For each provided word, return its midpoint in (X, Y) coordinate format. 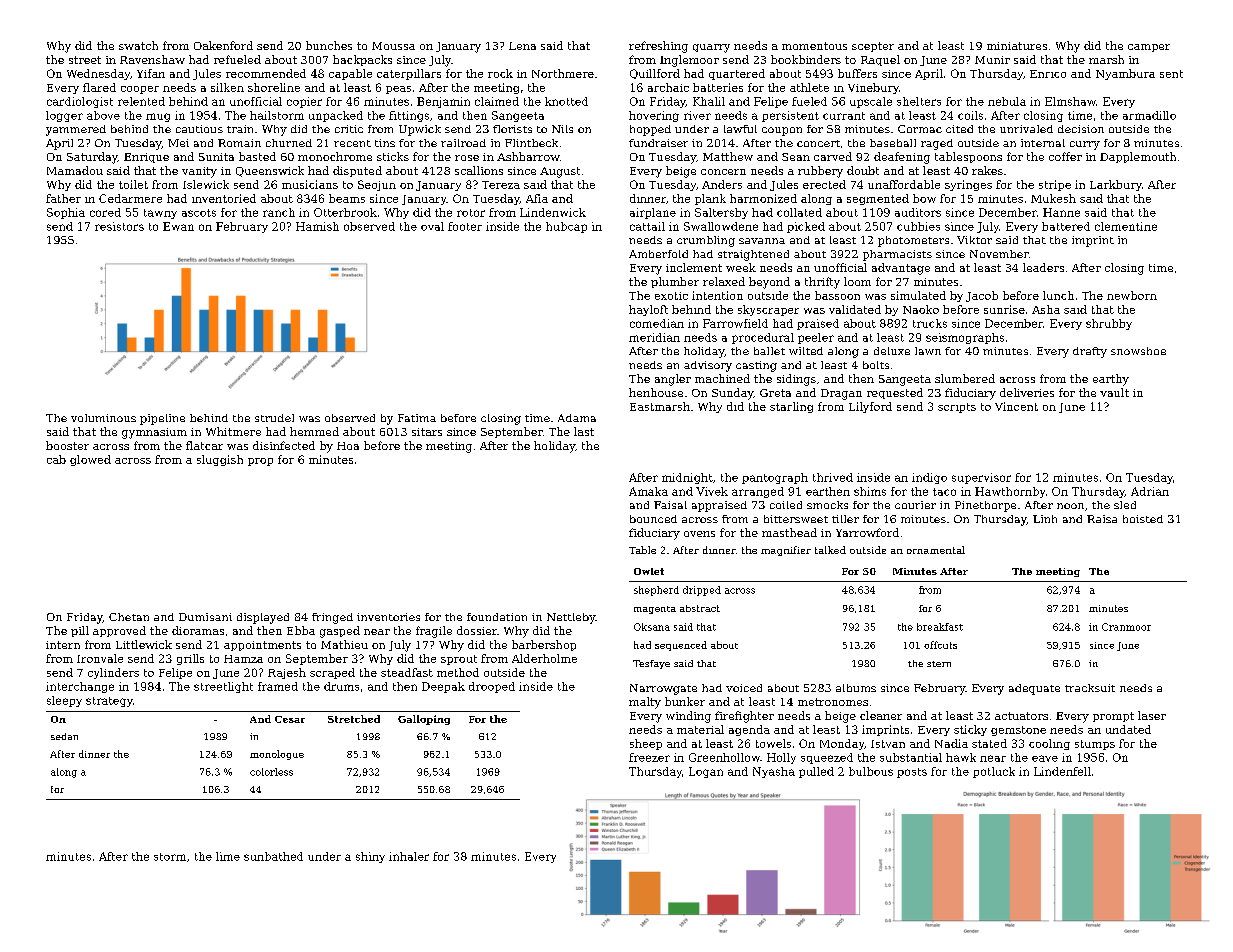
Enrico (1048, 74)
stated (989, 743)
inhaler (409, 856)
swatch (138, 45)
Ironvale (100, 658)
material (700, 729)
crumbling (706, 241)
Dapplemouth (1138, 157)
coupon (782, 131)
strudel (274, 418)
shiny (370, 857)
